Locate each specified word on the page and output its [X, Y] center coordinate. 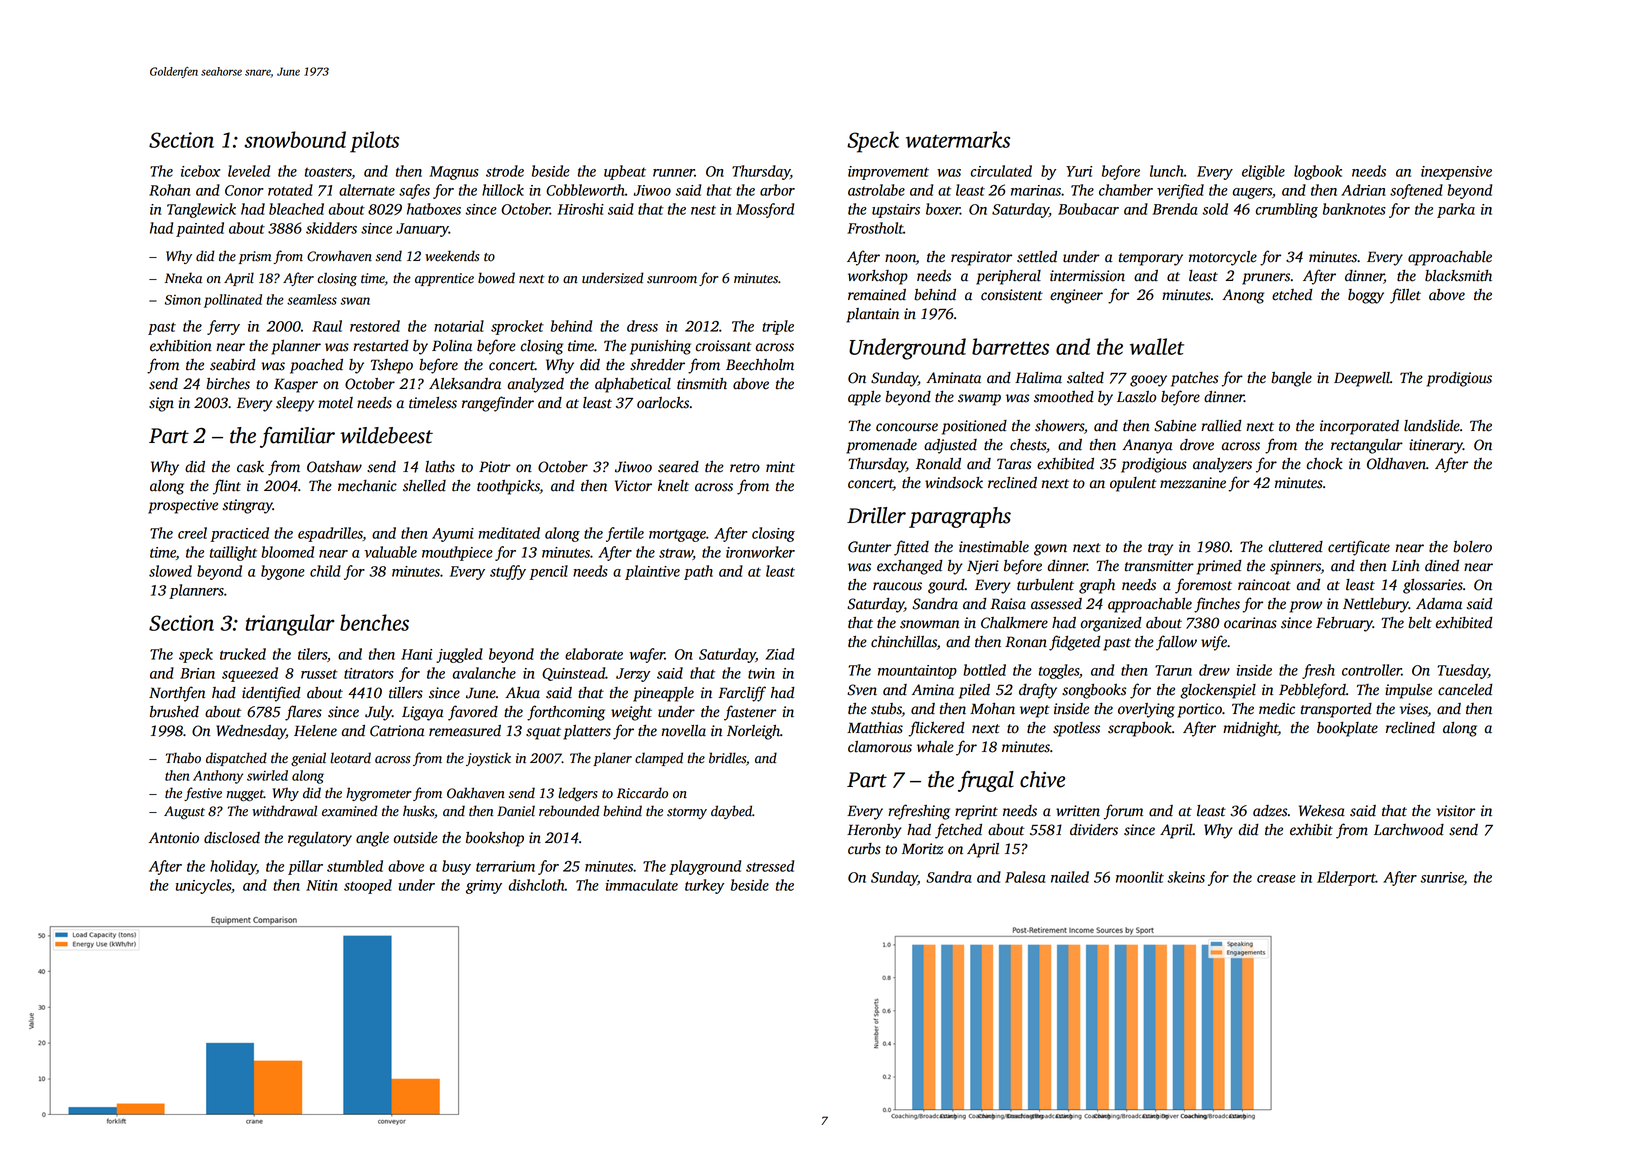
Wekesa [1322, 811]
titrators [369, 673]
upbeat [625, 172]
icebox [200, 171]
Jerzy [633, 675]
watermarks [958, 139]
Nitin [322, 885]
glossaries [1433, 586]
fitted [911, 548]
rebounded [569, 811]
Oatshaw [334, 467]
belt [1420, 623]
